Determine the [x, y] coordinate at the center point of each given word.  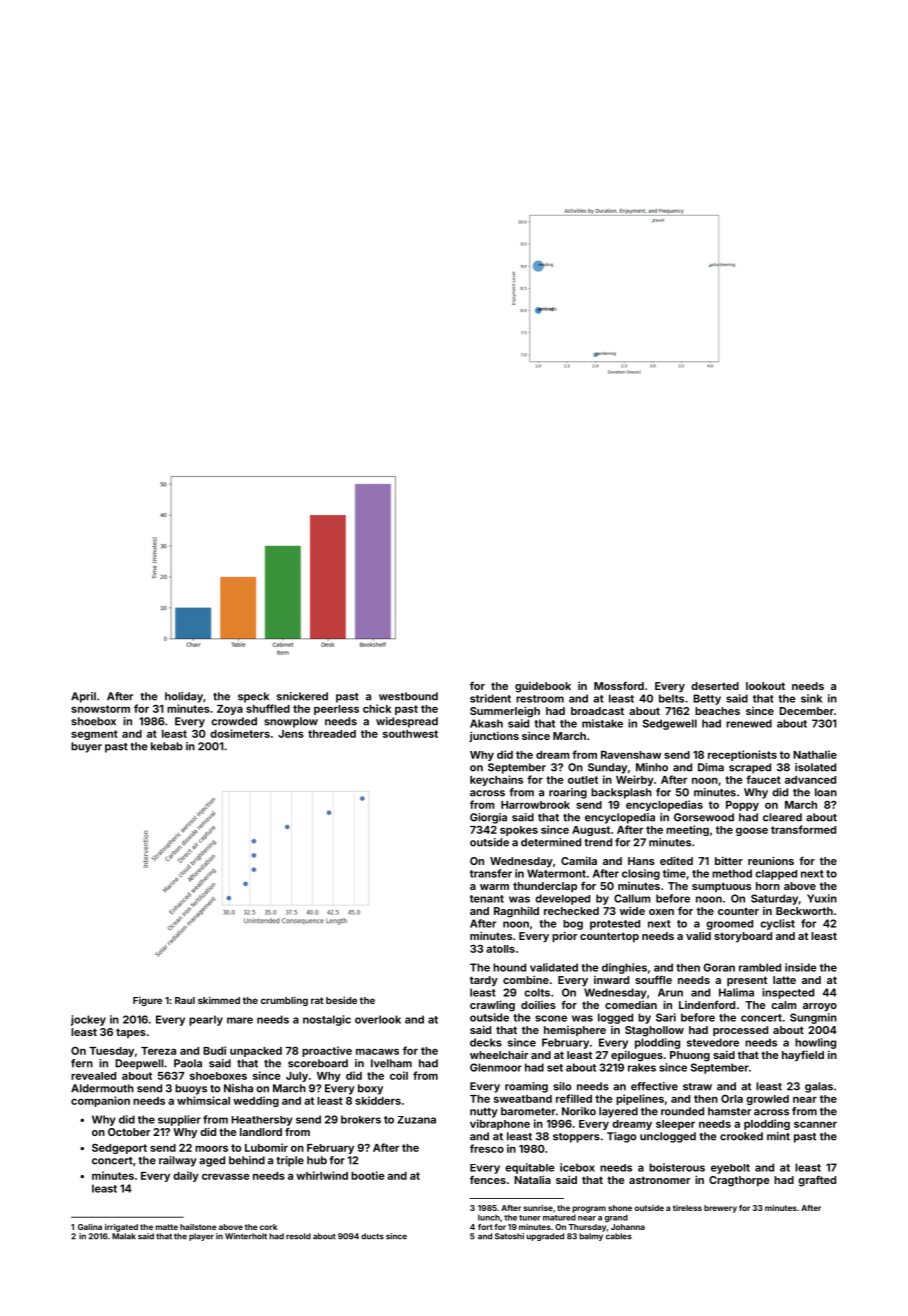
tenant [487, 899]
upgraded [545, 1237]
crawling [492, 1006]
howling [815, 1043]
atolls [500, 949]
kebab [167, 746]
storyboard [743, 937]
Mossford [619, 686]
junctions [494, 737]
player [201, 1237]
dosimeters [240, 733]
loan [826, 792]
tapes [131, 1033]
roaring [568, 793]
